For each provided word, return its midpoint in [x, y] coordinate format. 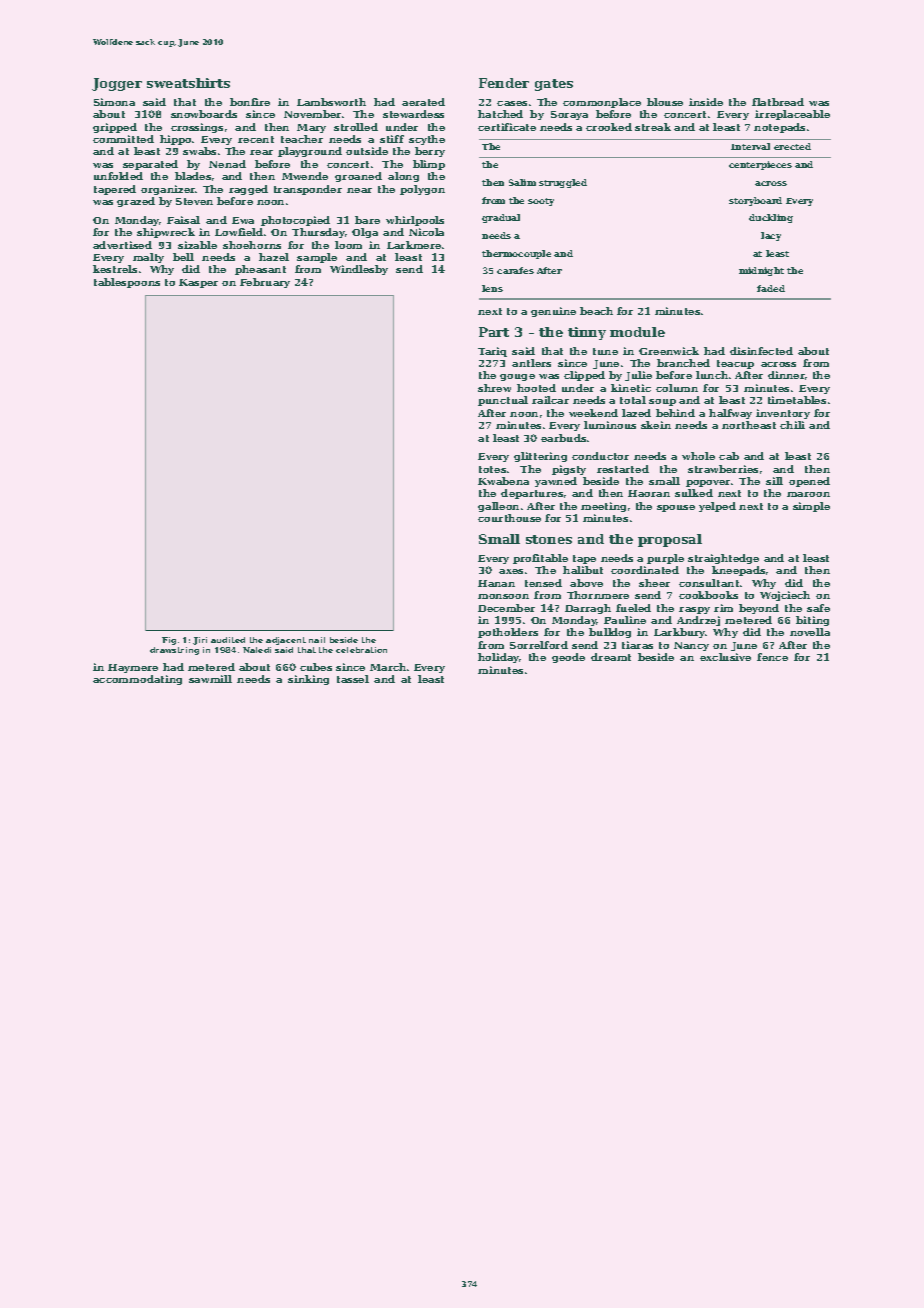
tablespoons [127, 283]
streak [653, 127]
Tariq [492, 352]
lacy [771, 236]
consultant [709, 583]
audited [228, 640]
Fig [169, 641]
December [506, 608]
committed [123, 139]
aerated [423, 102]
